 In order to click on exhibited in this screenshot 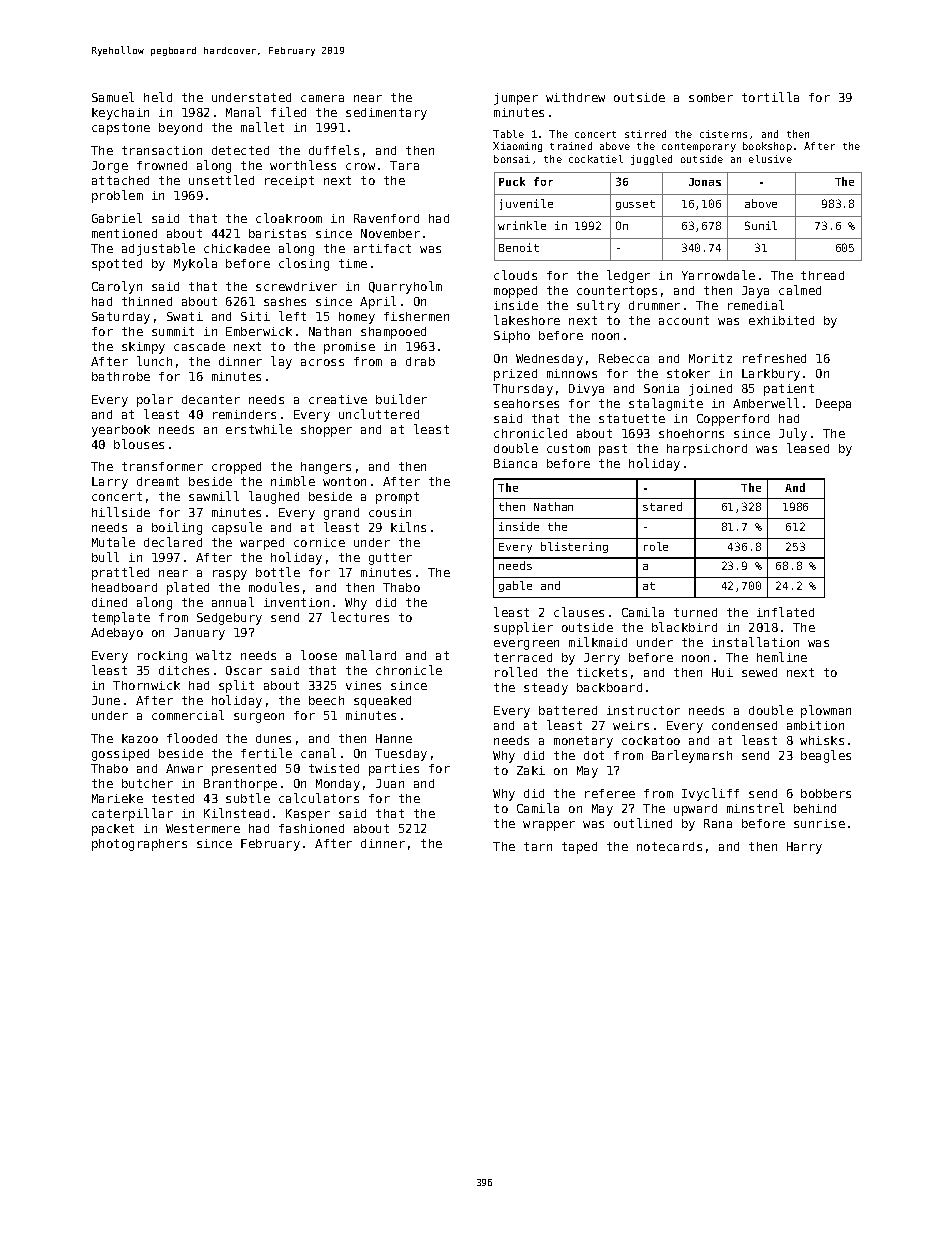, I will do `click(781, 320)`.
